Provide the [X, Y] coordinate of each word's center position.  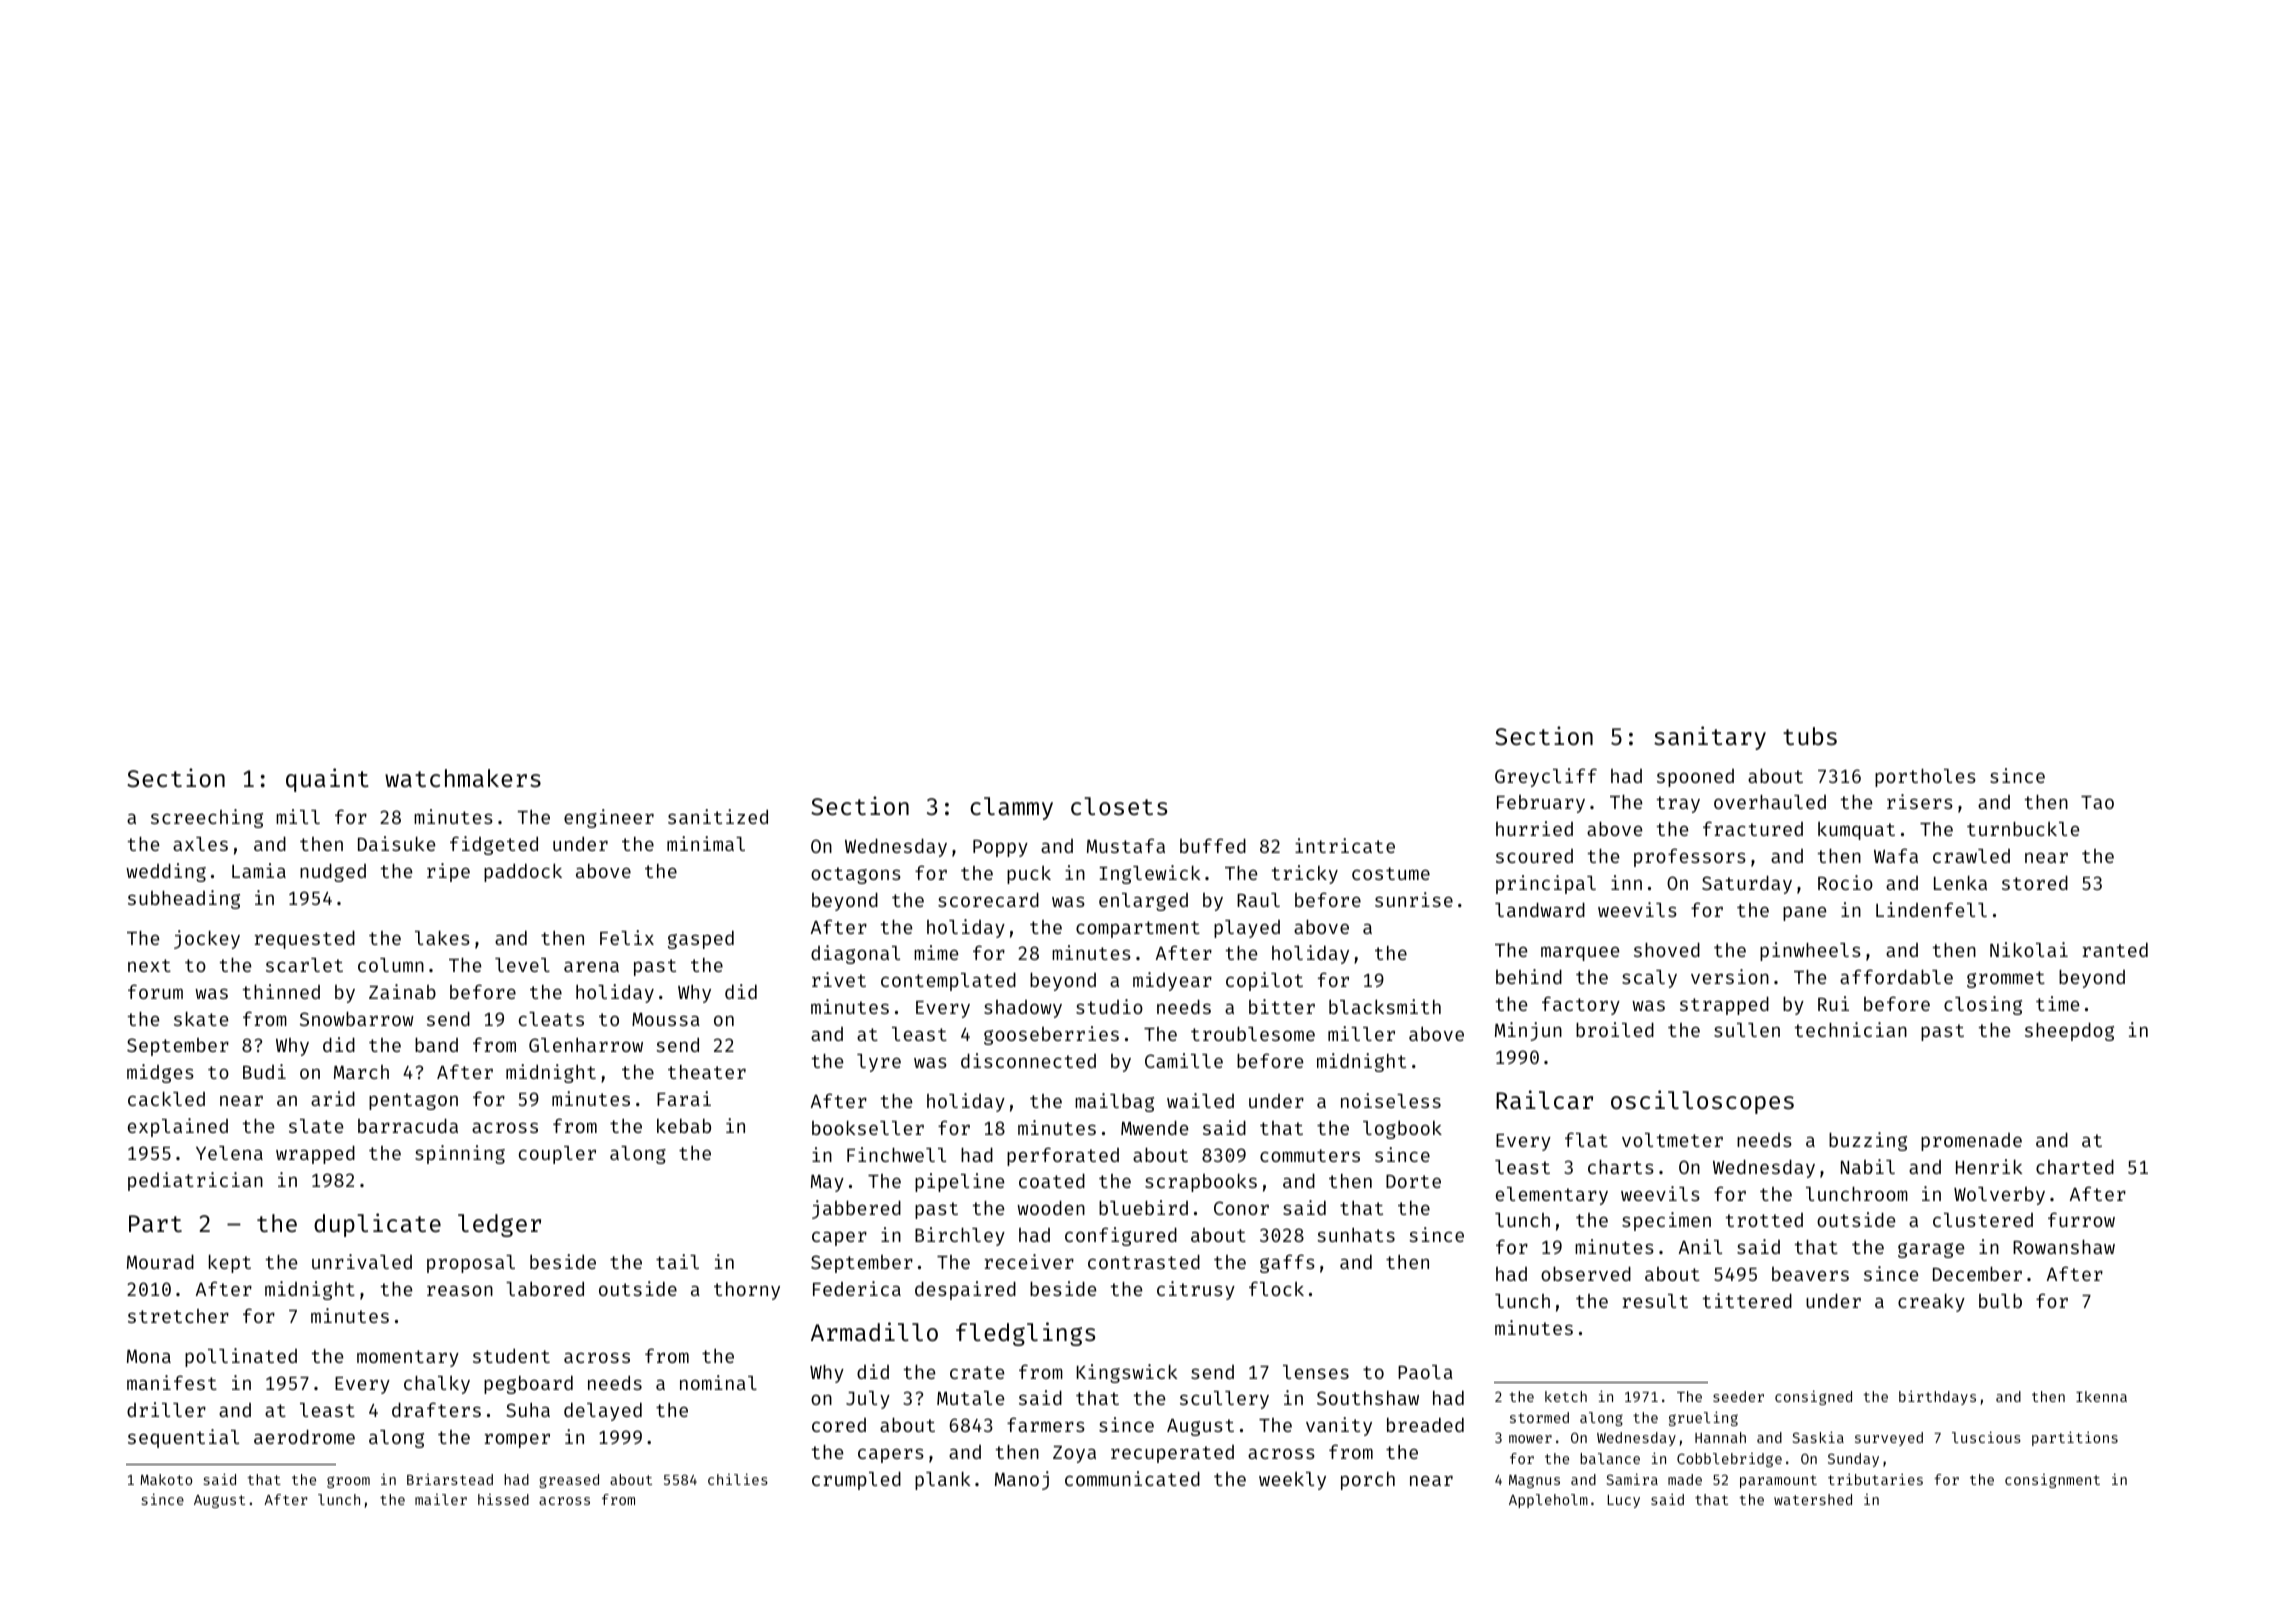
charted [2075, 1166]
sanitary [1710, 738]
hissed [503, 1499]
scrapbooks [1201, 1182]
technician [1851, 1029]
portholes [1925, 778]
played [1247, 929]
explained [178, 1127]
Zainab [402, 991]
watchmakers [463, 778]
